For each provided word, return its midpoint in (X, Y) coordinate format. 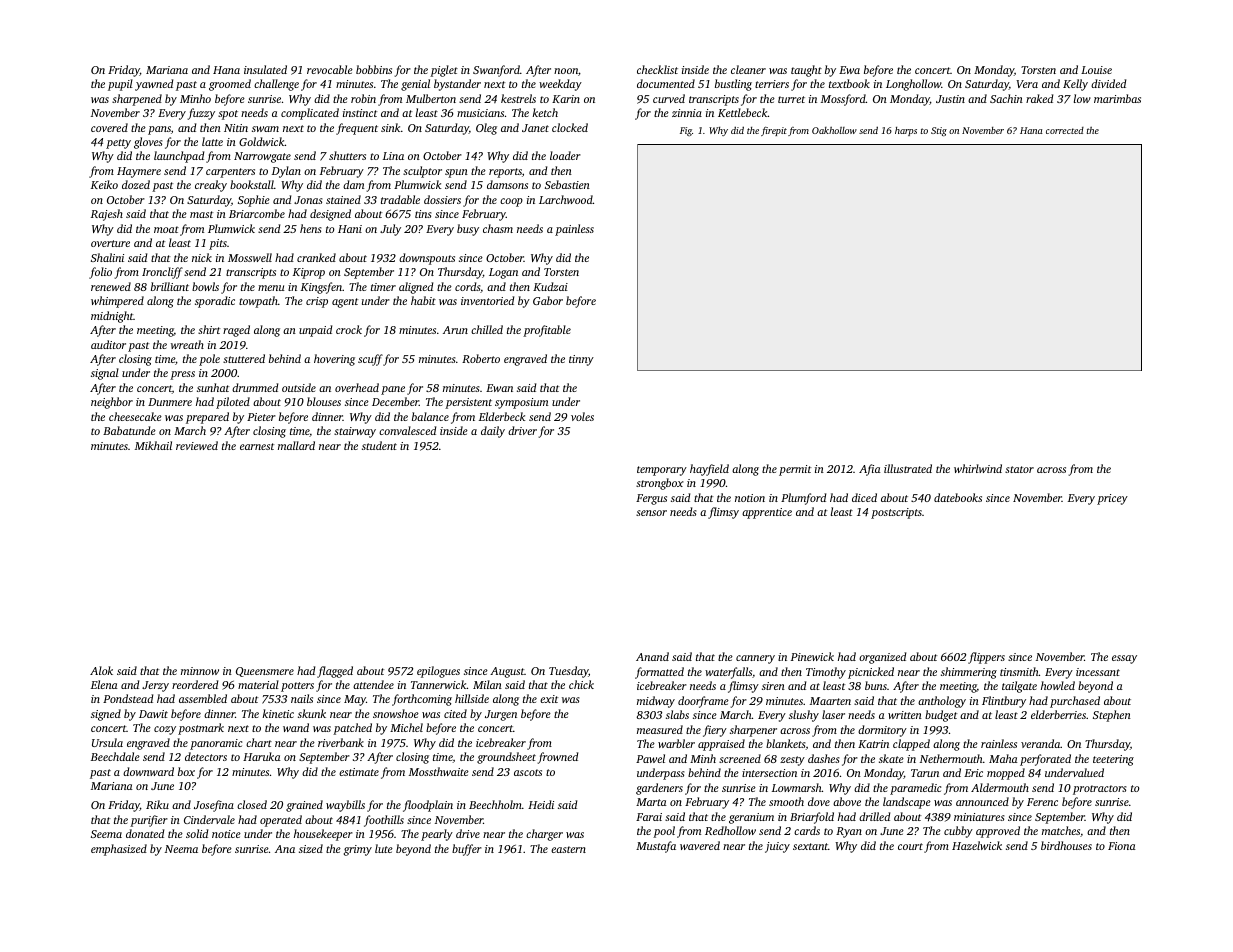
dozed (136, 184)
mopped (1006, 774)
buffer (467, 850)
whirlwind (978, 468)
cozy (165, 730)
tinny (581, 360)
